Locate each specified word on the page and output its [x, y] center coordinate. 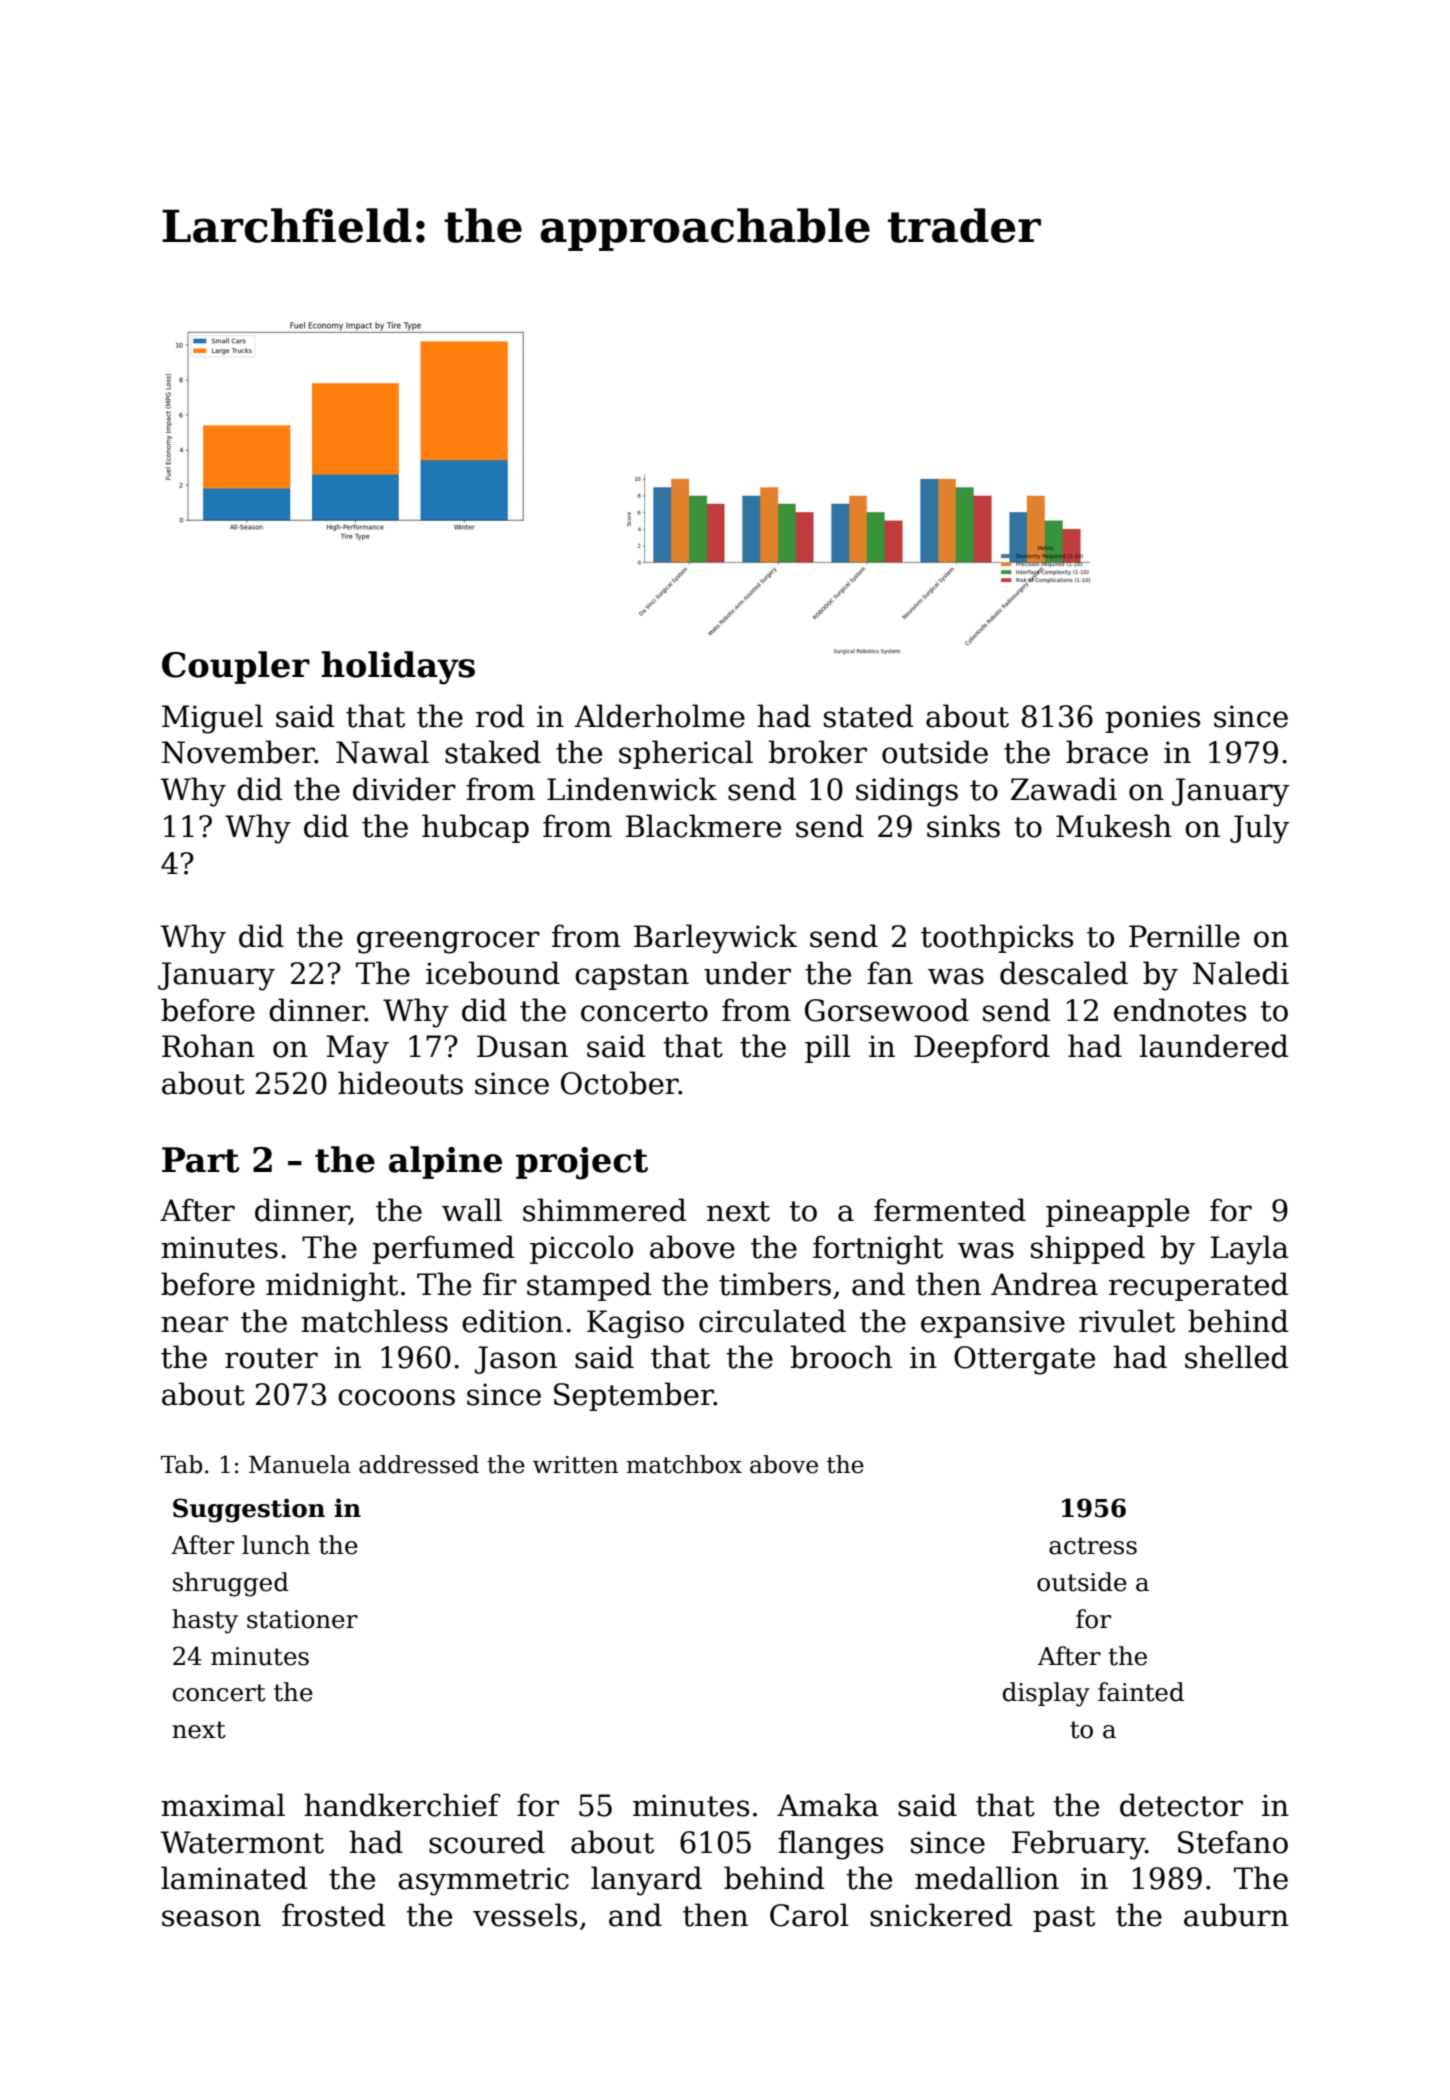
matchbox [684, 1464]
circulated [772, 1321]
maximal [223, 1805]
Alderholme [659, 716]
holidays [398, 668]
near [194, 1324]
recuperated [1198, 1286]
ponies [1152, 719]
